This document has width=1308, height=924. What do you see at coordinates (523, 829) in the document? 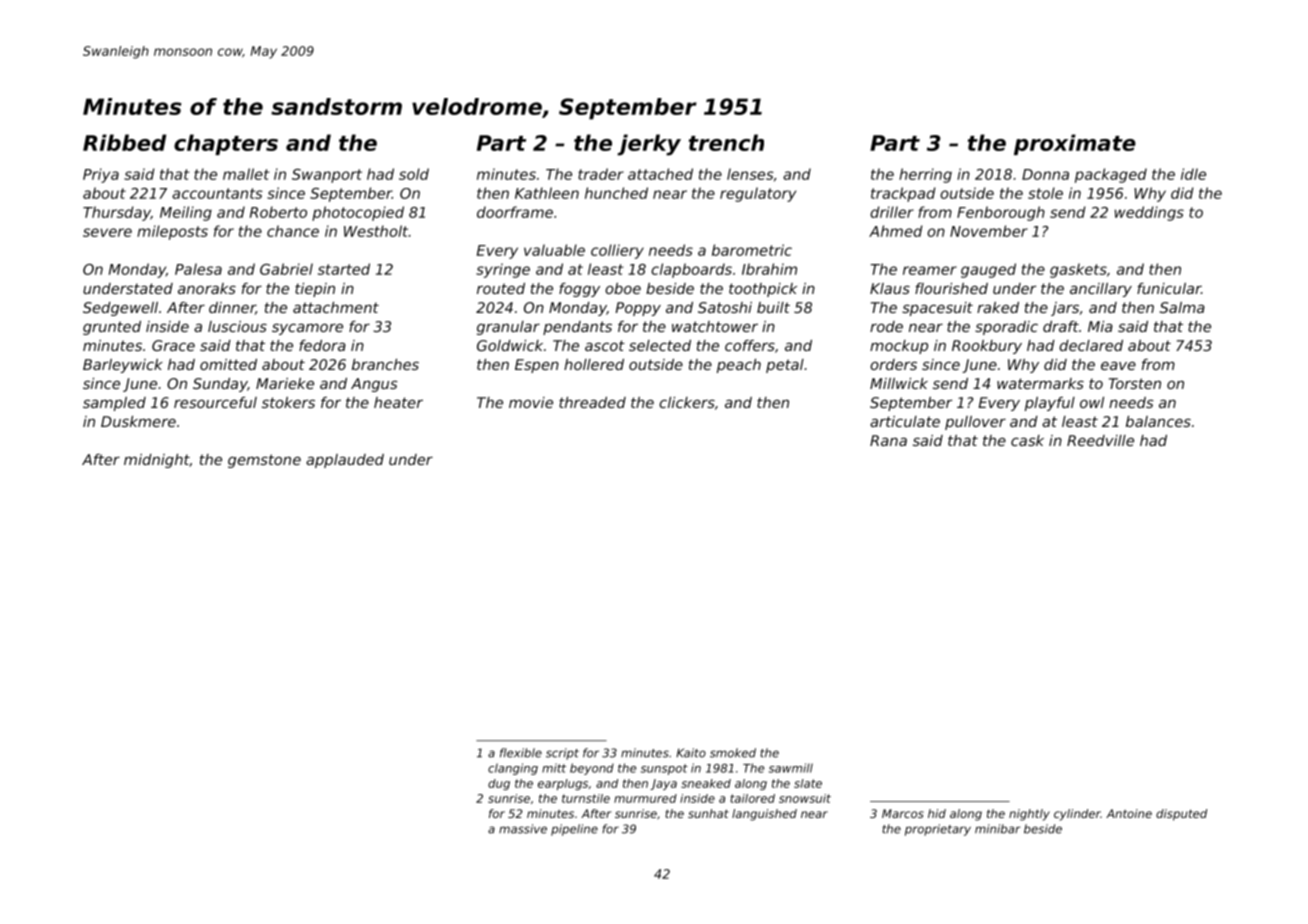
I see `massive` at bounding box center [523, 829].
